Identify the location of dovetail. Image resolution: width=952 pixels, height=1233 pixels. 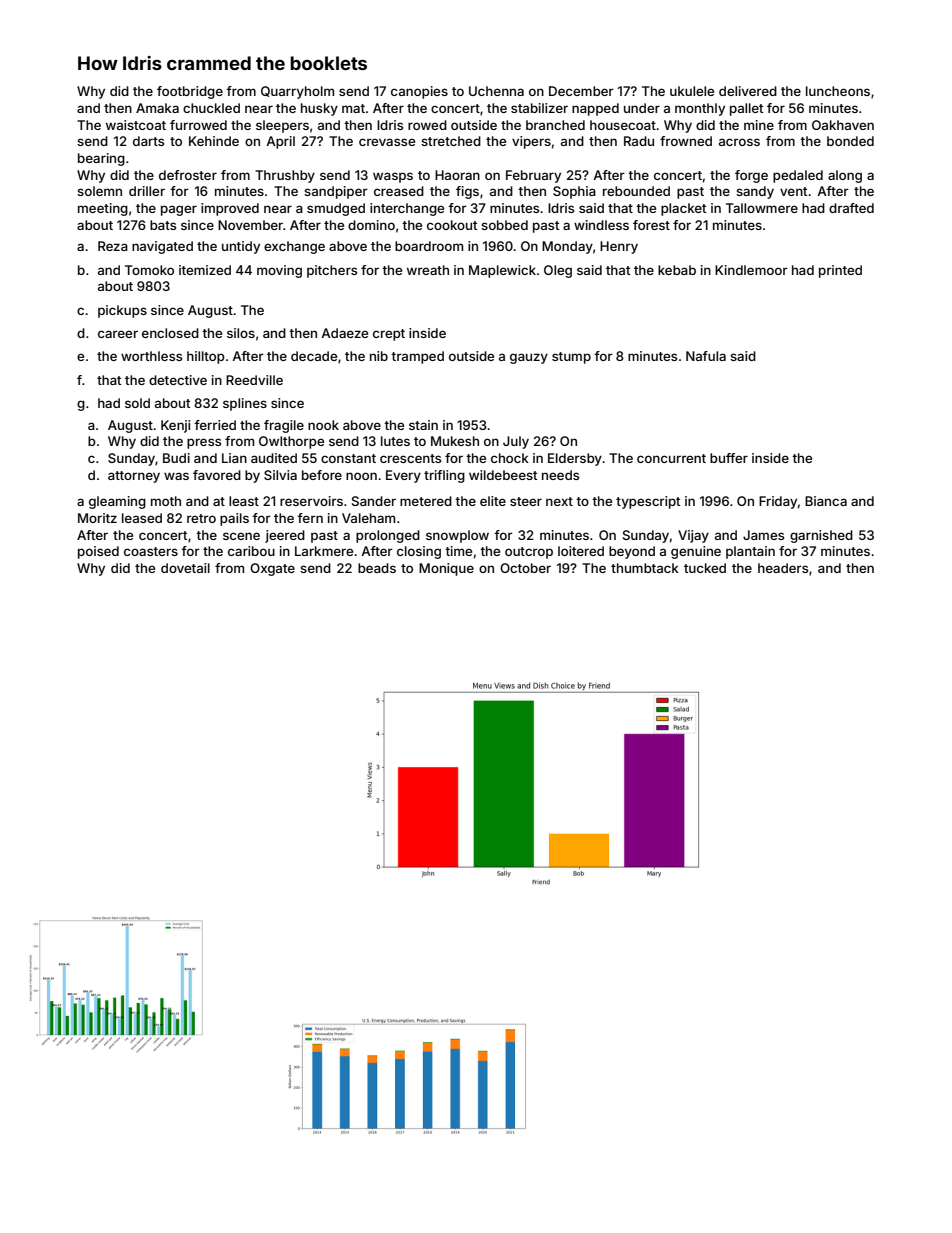
(185, 568).
